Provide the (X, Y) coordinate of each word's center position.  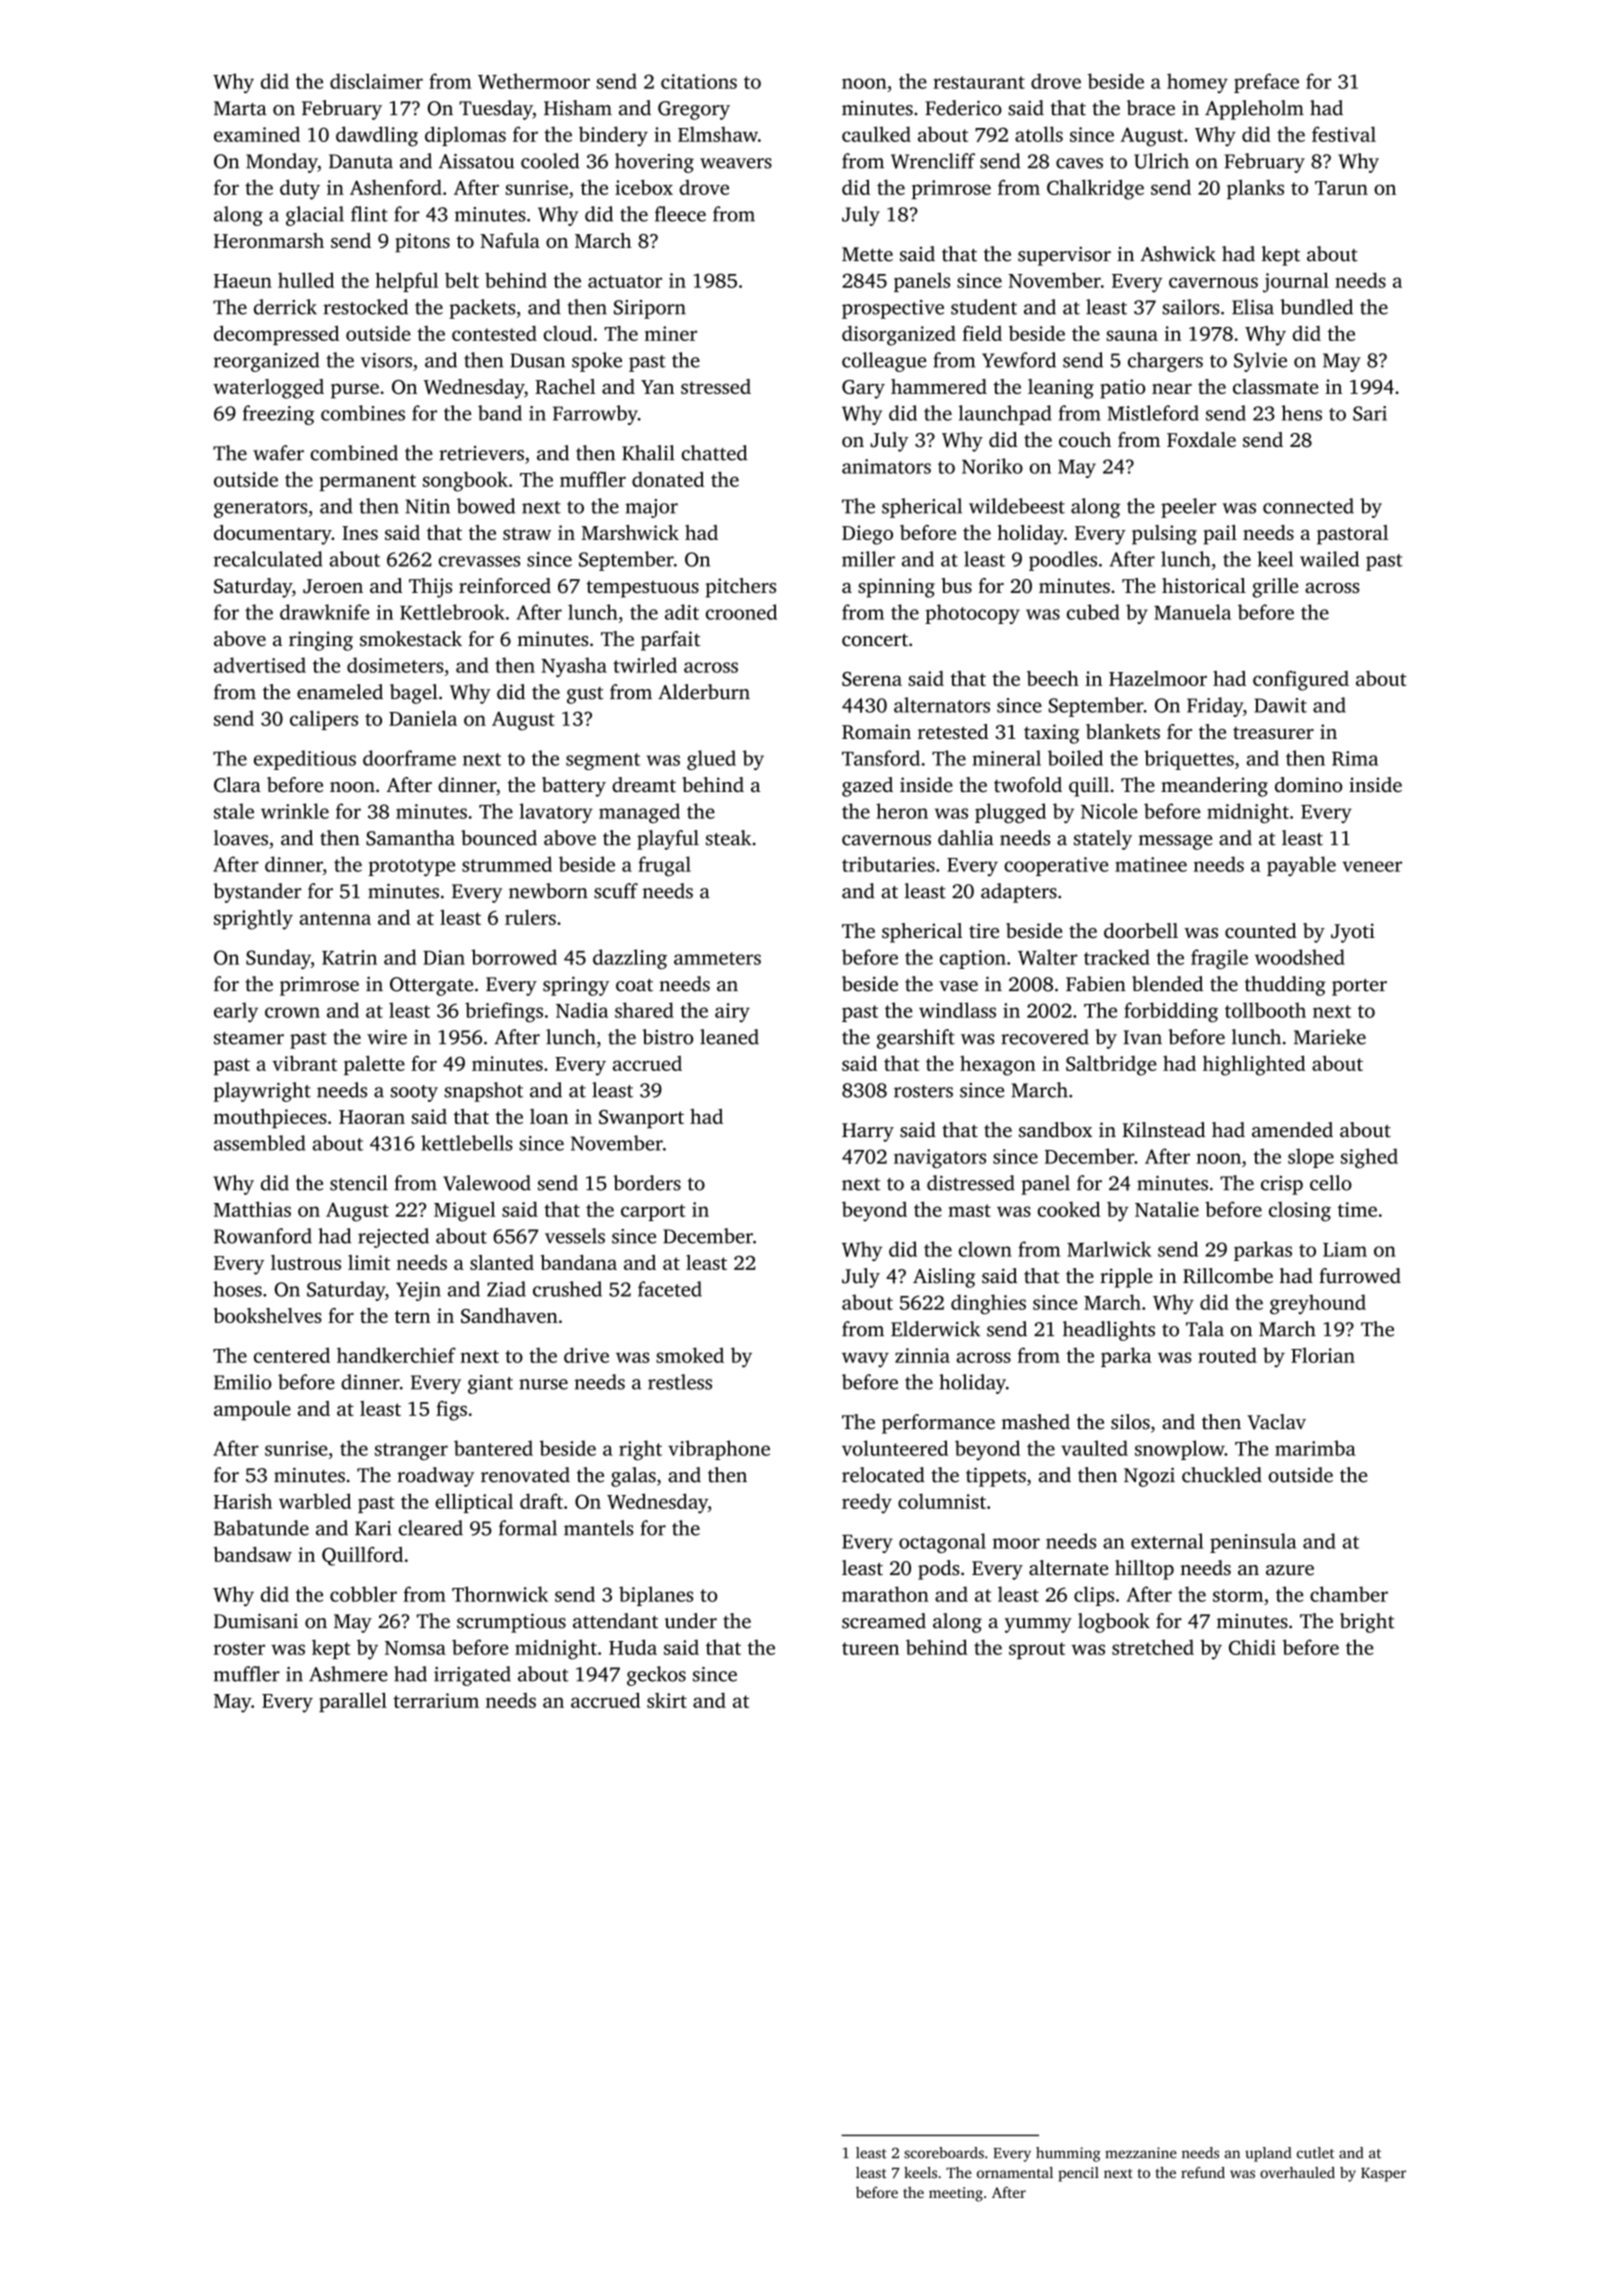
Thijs (430, 588)
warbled (315, 1501)
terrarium (436, 1700)
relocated (883, 1475)
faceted (670, 1289)
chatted (714, 453)
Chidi (1252, 1647)
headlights (1109, 1331)
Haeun (243, 281)
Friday (1215, 707)
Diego (867, 535)
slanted (502, 1262)
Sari (1370, 413)
